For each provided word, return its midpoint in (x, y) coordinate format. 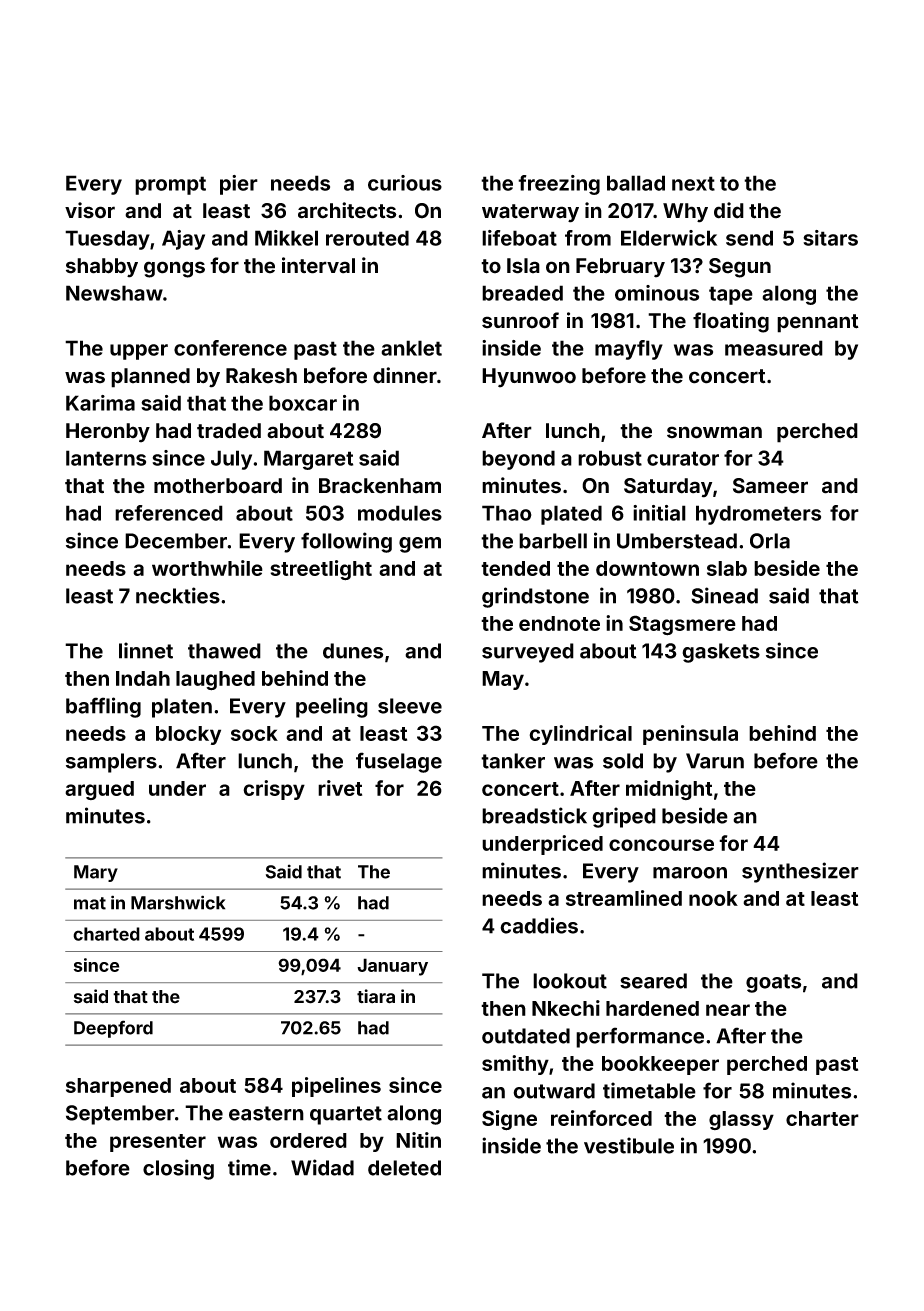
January (392, 967)
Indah (143, 678)
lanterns (106, 458)
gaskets (721, 653)
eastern (266, 1113)
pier (239, 185)
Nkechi (566, 1008)
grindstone (535, 597)
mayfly (629, 350)
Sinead (724, 595)
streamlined (624, 898)
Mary (96, 873)
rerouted (367, 238)
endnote (559, 623)
